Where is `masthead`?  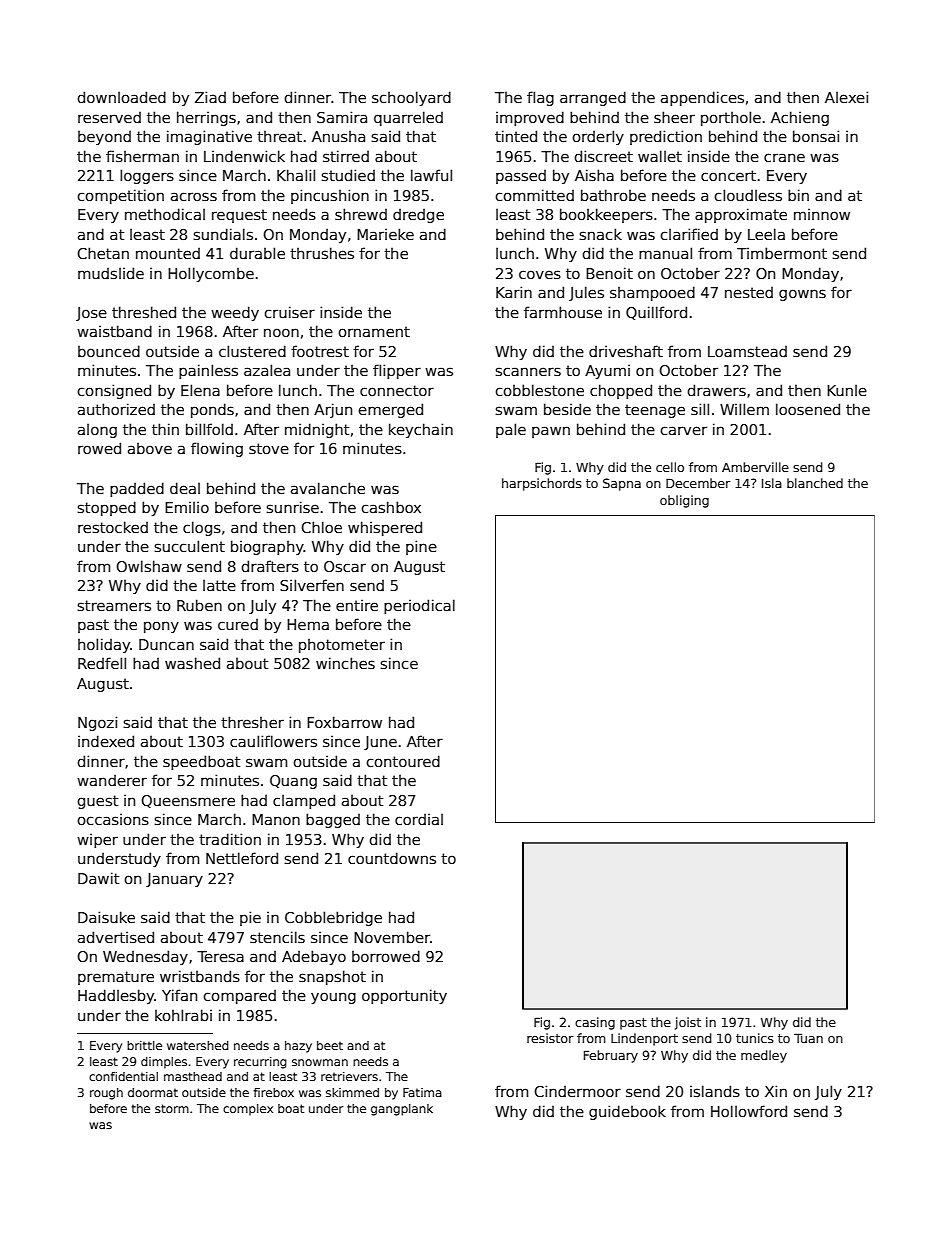 masthead is located at coordinates (193, 1076).
